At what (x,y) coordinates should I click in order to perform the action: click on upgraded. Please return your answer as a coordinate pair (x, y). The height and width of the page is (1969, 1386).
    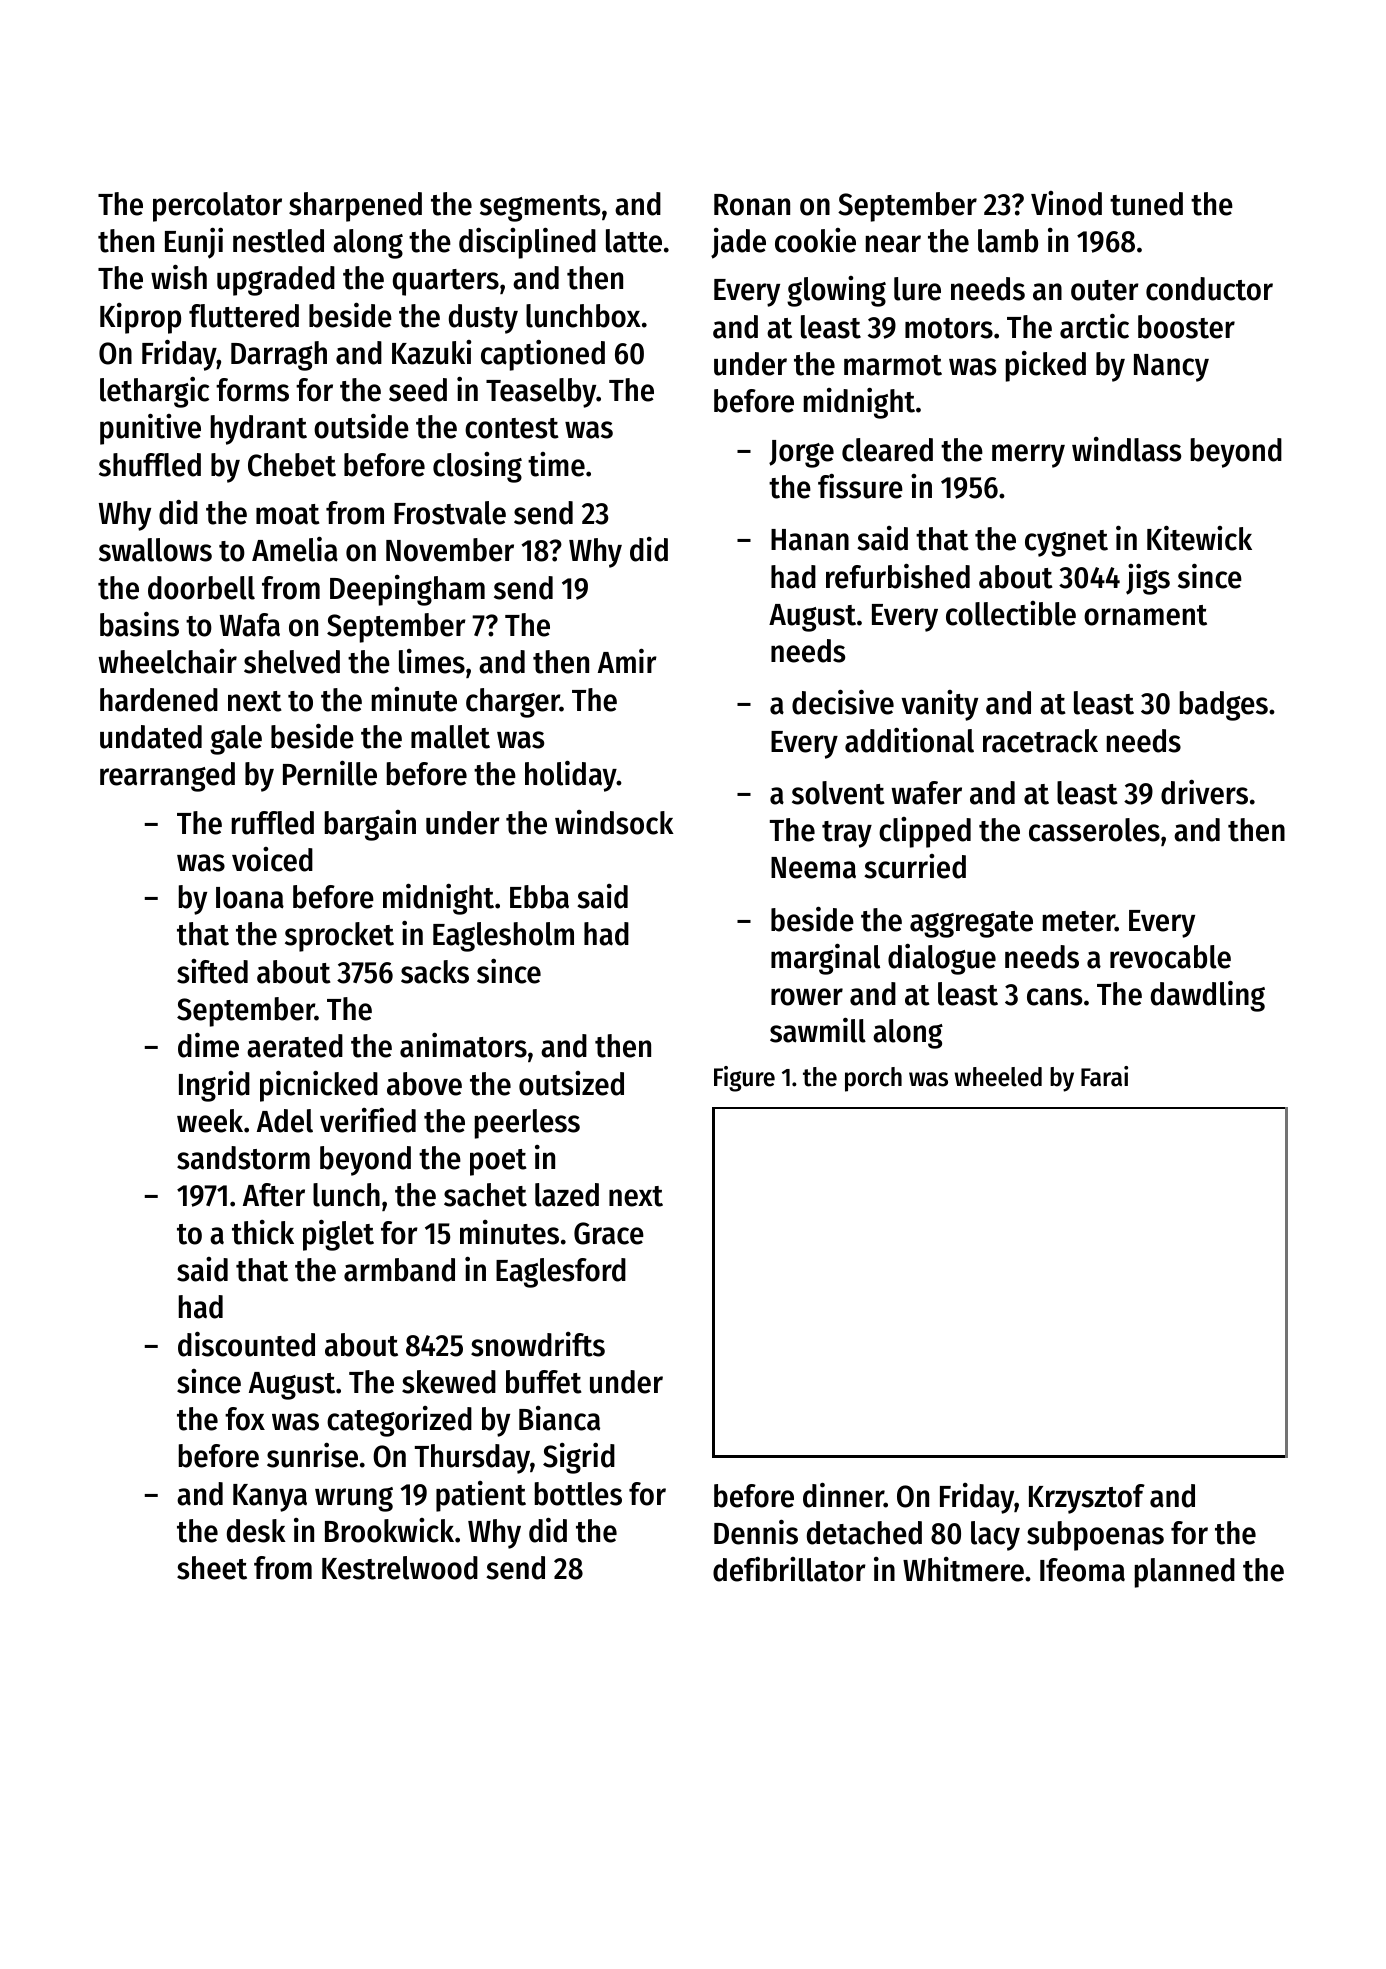
    Looking at the image, I should click on (276, 281).
